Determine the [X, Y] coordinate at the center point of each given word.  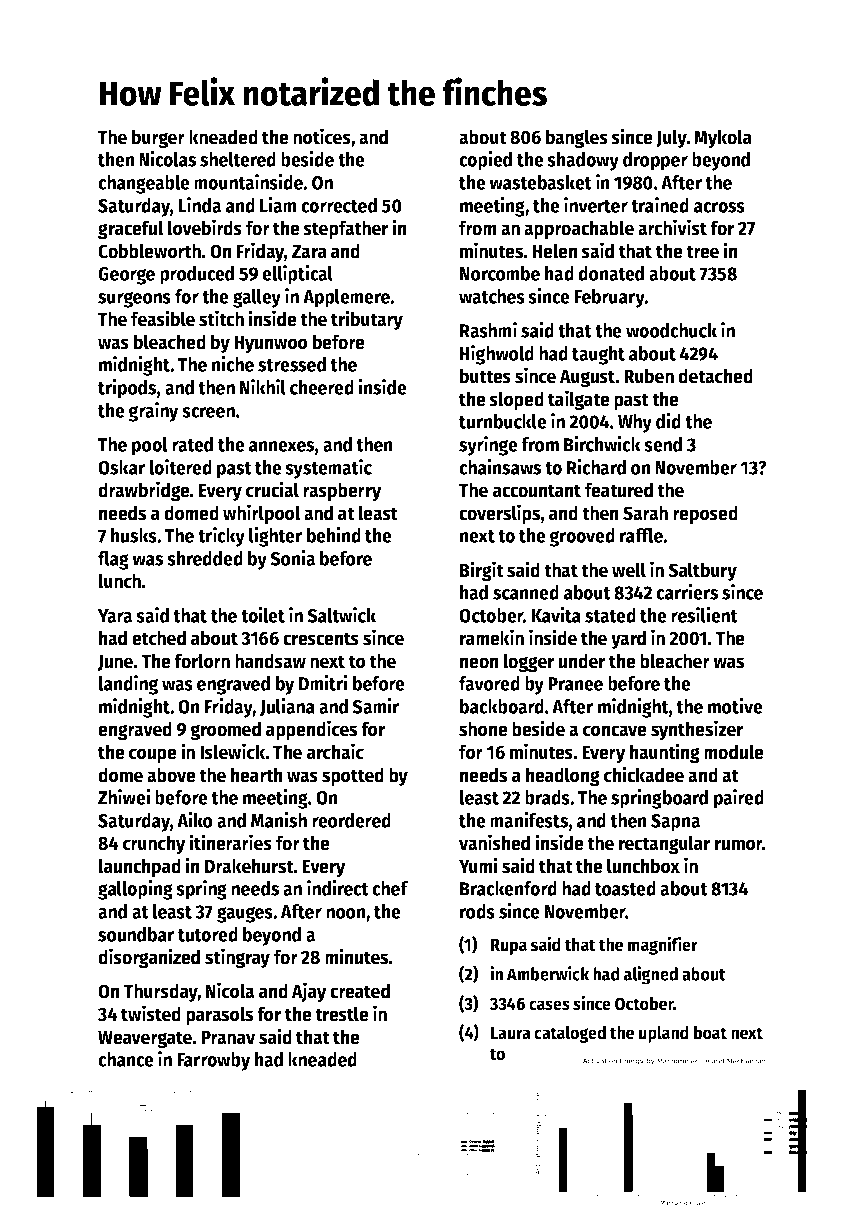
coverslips [499, 514]
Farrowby [214, 1061]
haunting [665, 753]
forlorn [202, 661]
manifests [529, 820]
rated [192, 444]
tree [702, 252]
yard [628, 640]
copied [485, 161]
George [126, 276]
